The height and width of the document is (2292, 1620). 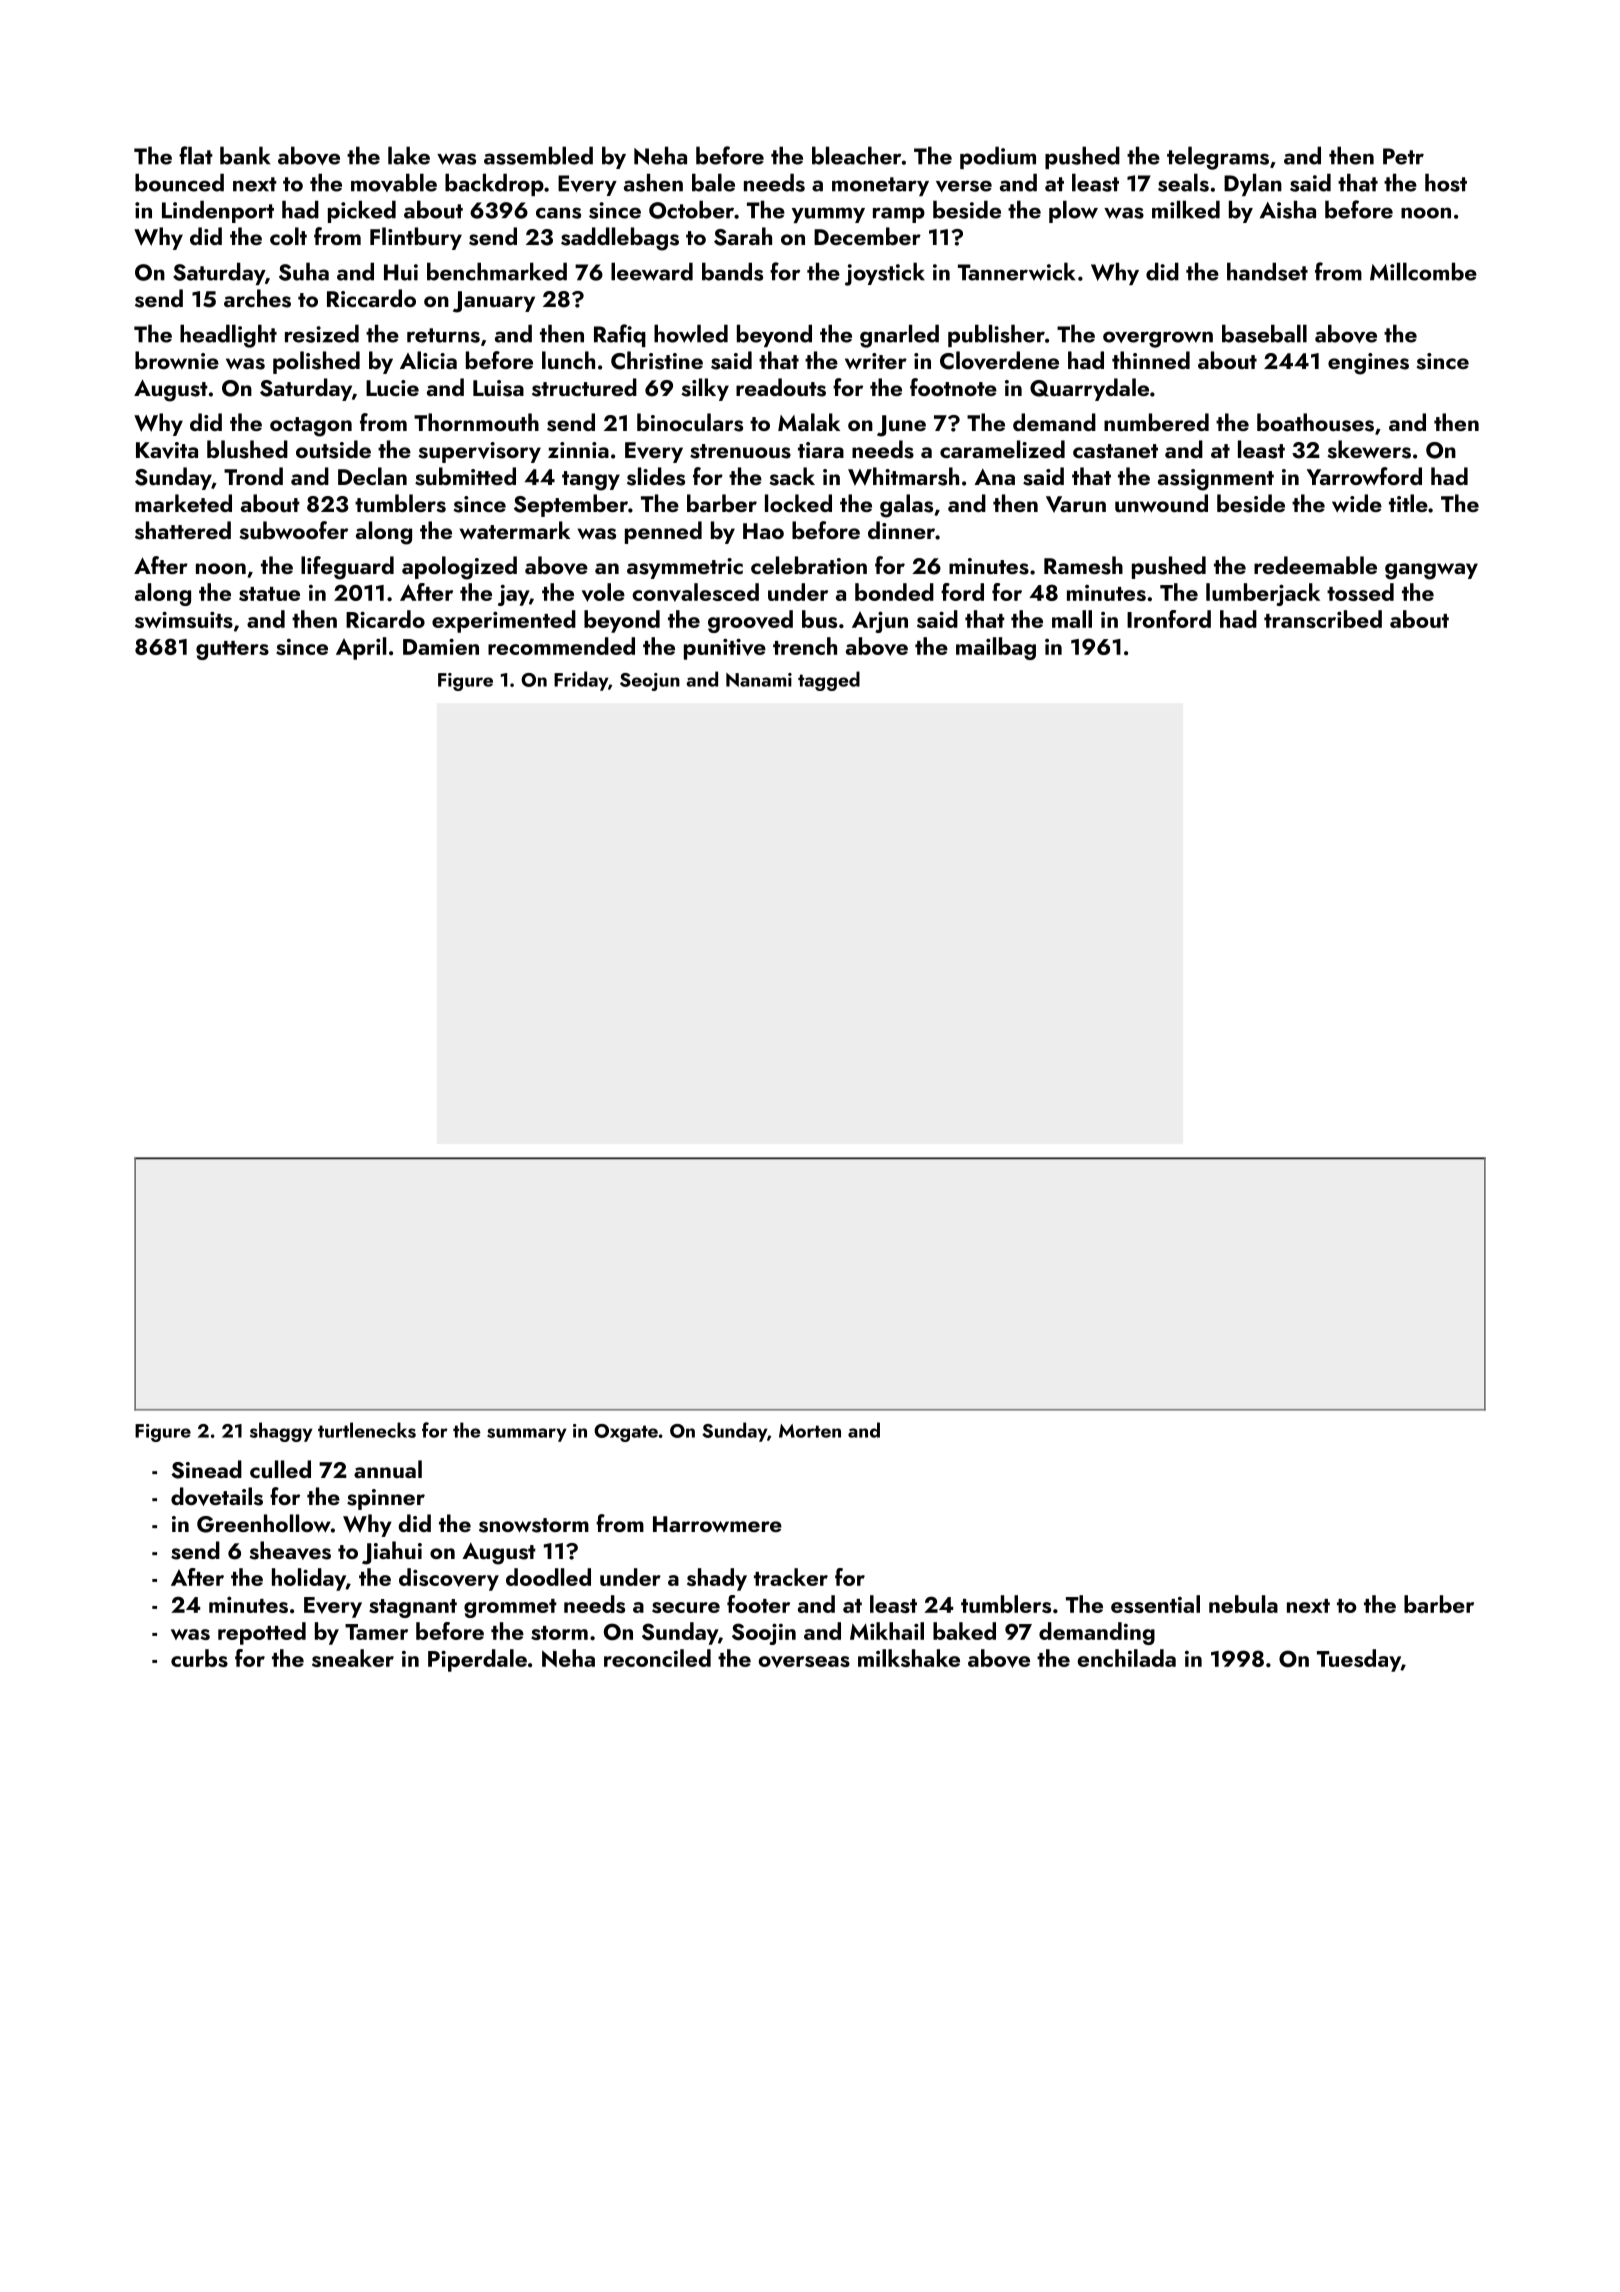 What do you see at coordinates (392, 1553) in the document?
I see `Jiahui` at bounding box center [392, 1553].
